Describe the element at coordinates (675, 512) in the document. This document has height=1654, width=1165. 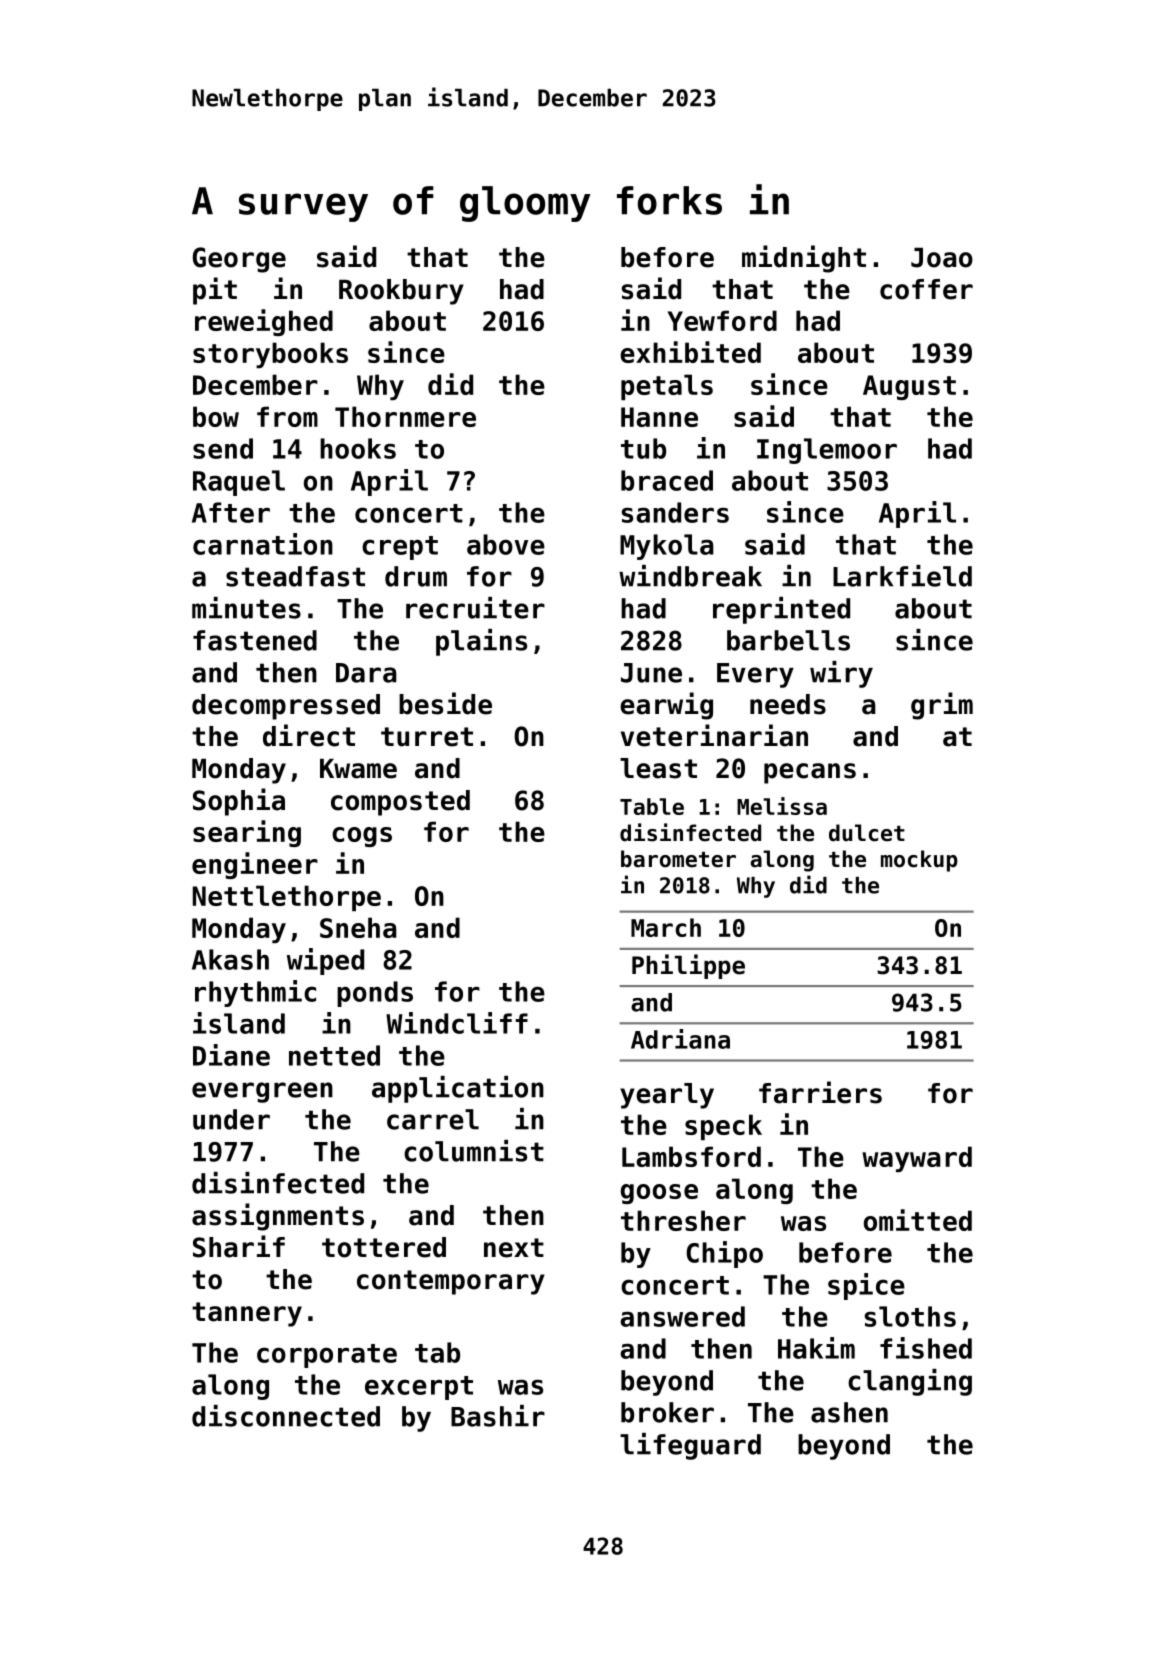
I see `sanders` at that location.
